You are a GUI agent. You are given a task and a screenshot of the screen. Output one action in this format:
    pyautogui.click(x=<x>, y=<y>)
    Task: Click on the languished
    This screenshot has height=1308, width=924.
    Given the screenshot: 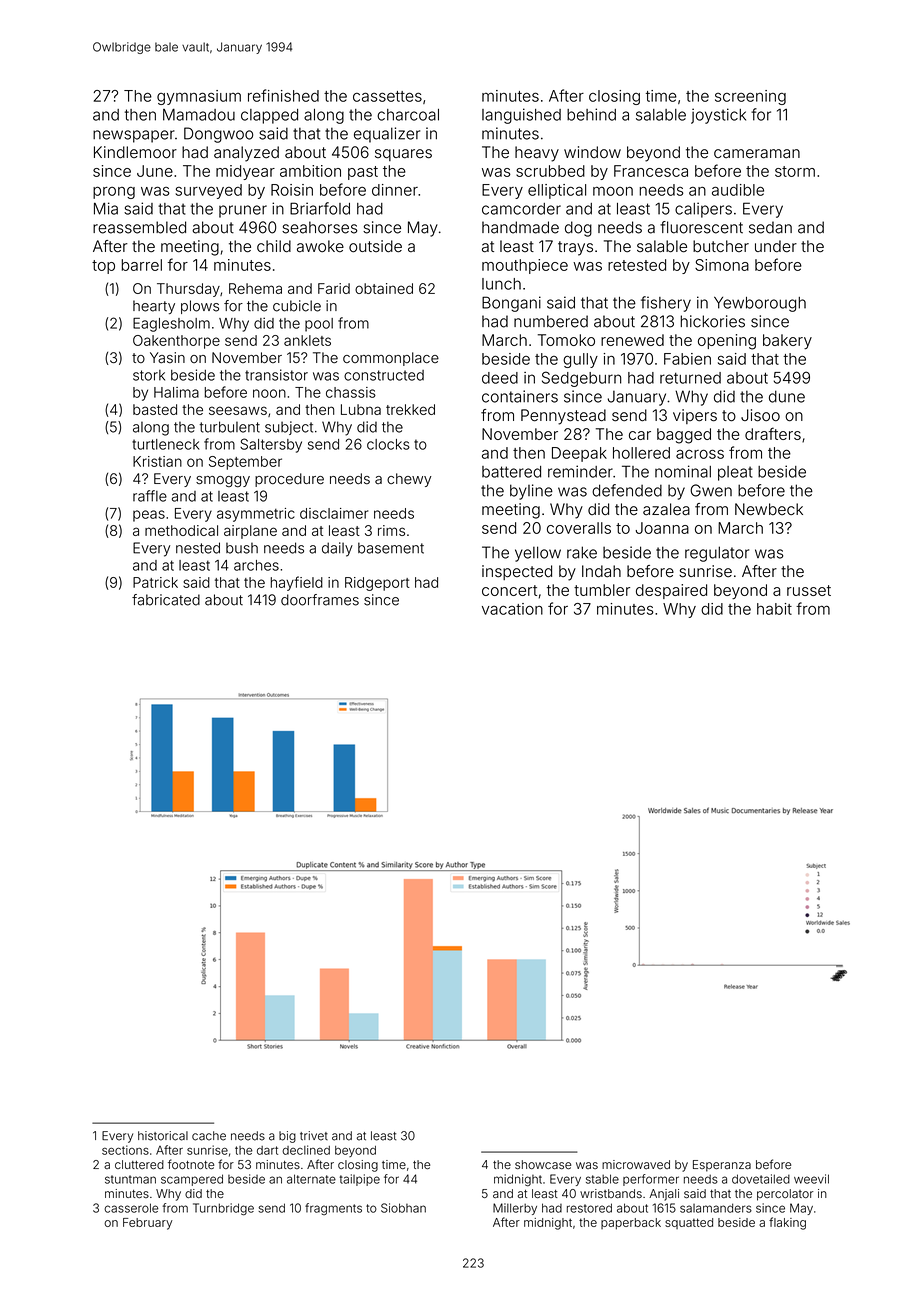 What is the action you would take?
    pyautogui.click(x=521, y=116)
